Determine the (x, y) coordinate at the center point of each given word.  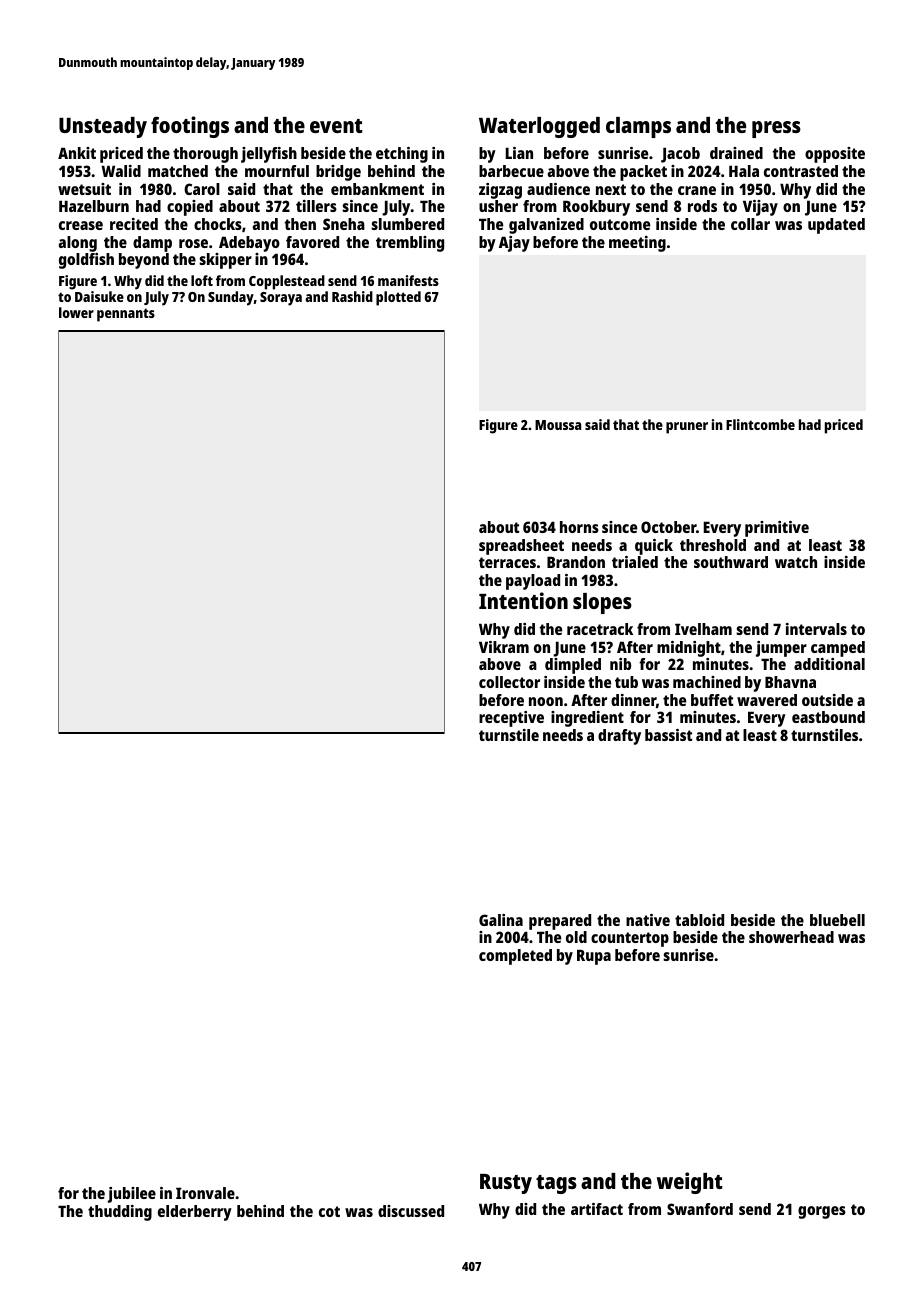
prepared (560, 922)
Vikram (504, 647)
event (336, 126)
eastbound (828, 717)
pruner (687, 428)
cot (329, 1211)
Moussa (558, 425)
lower (76, 312)
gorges (822, 1212)
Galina (501, 920)
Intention (523, 600)
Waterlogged (539, 127)
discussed (411, 1211)
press (776, 129)
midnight (689, 649)
